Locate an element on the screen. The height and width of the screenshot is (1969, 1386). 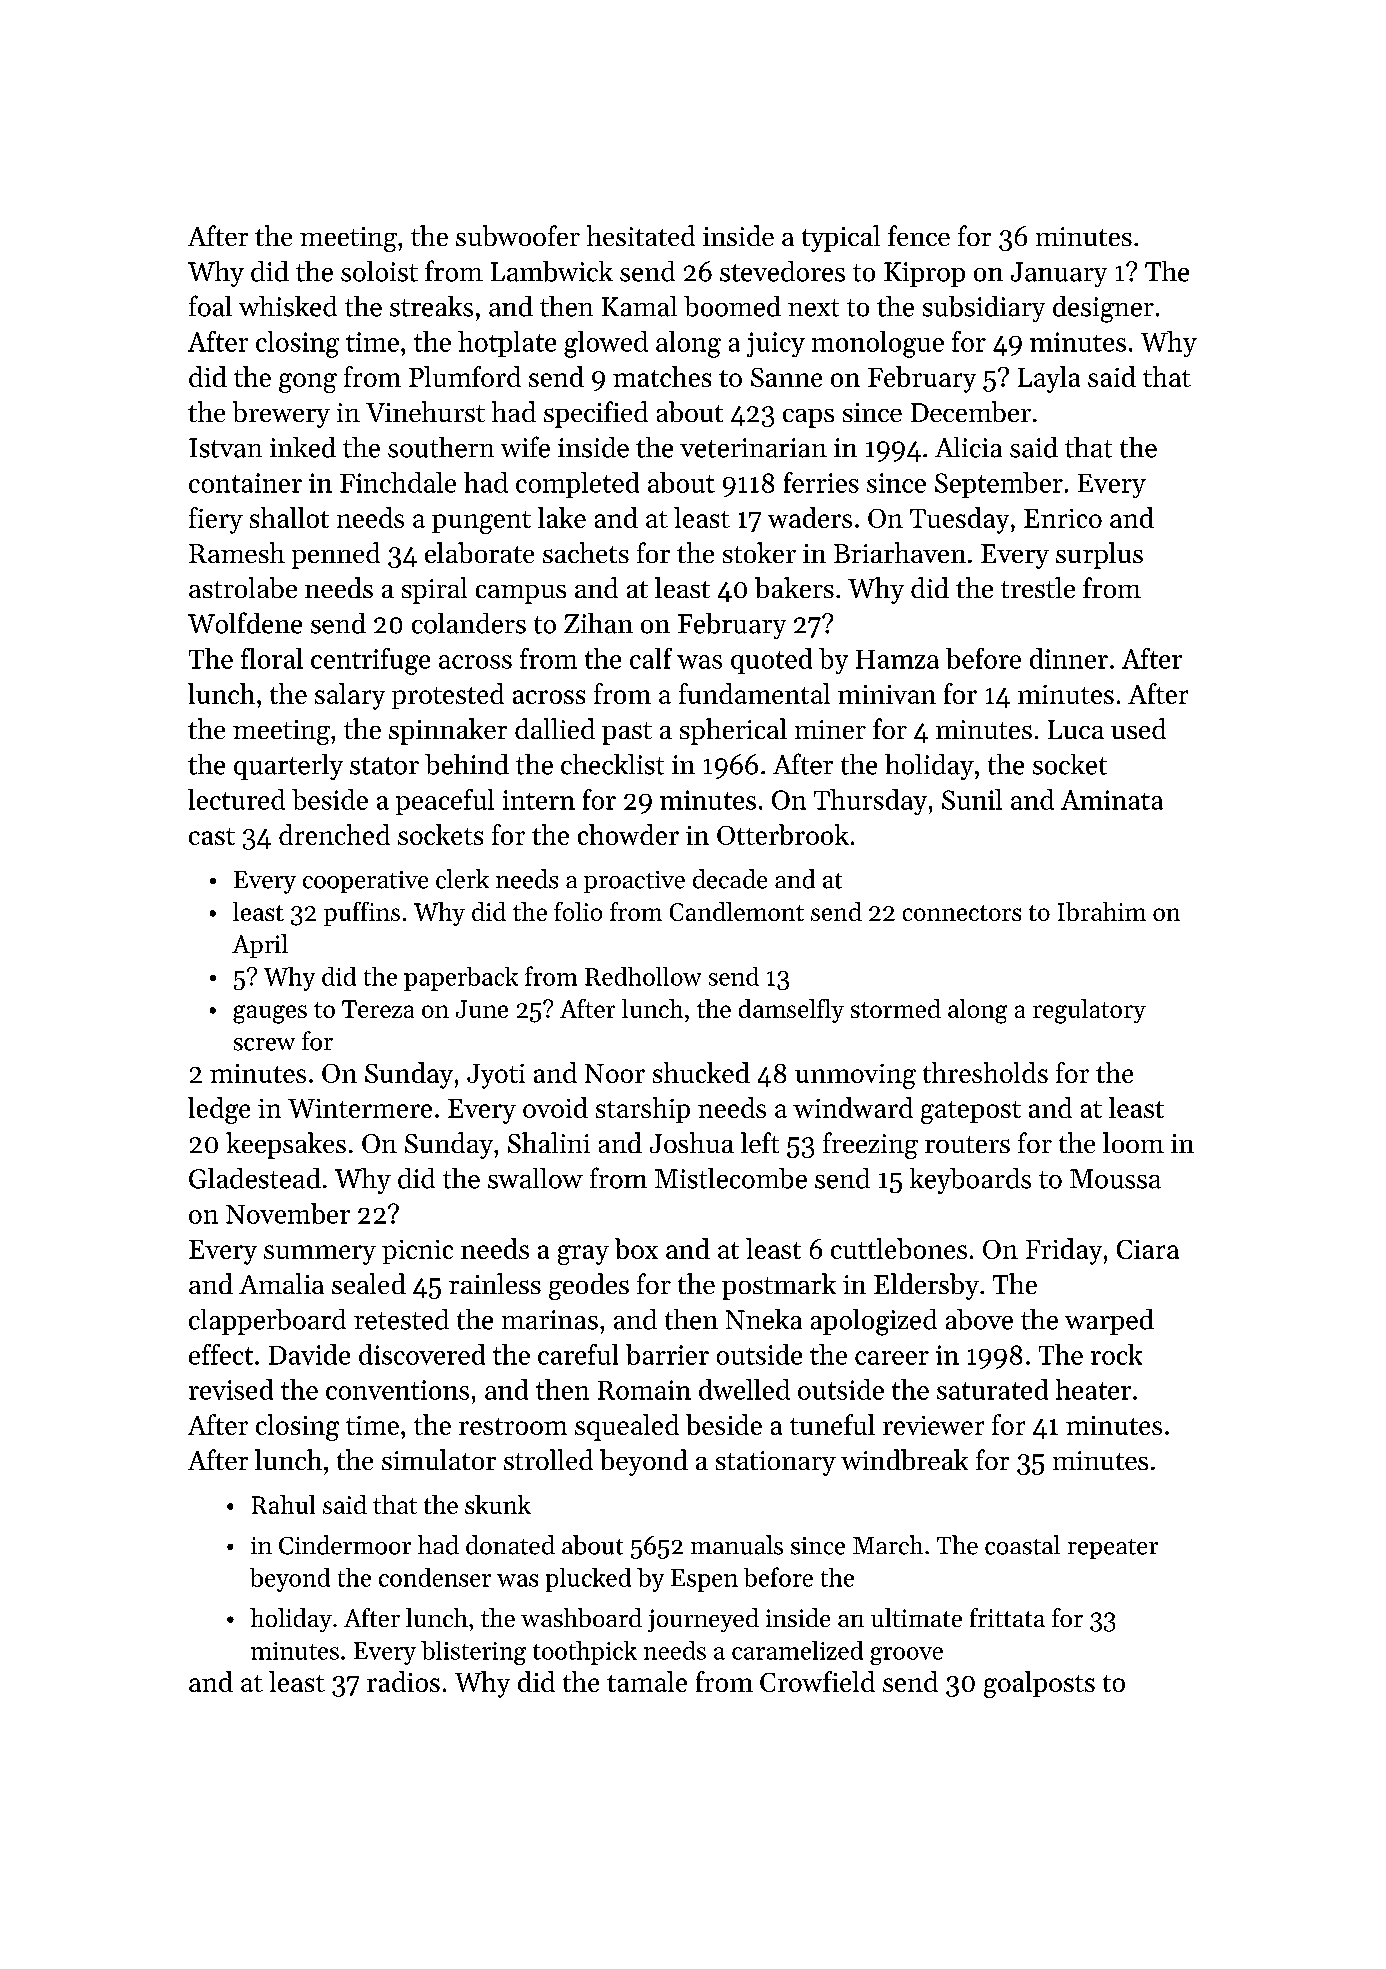
tamale is located at coordinates (647, 1681).
